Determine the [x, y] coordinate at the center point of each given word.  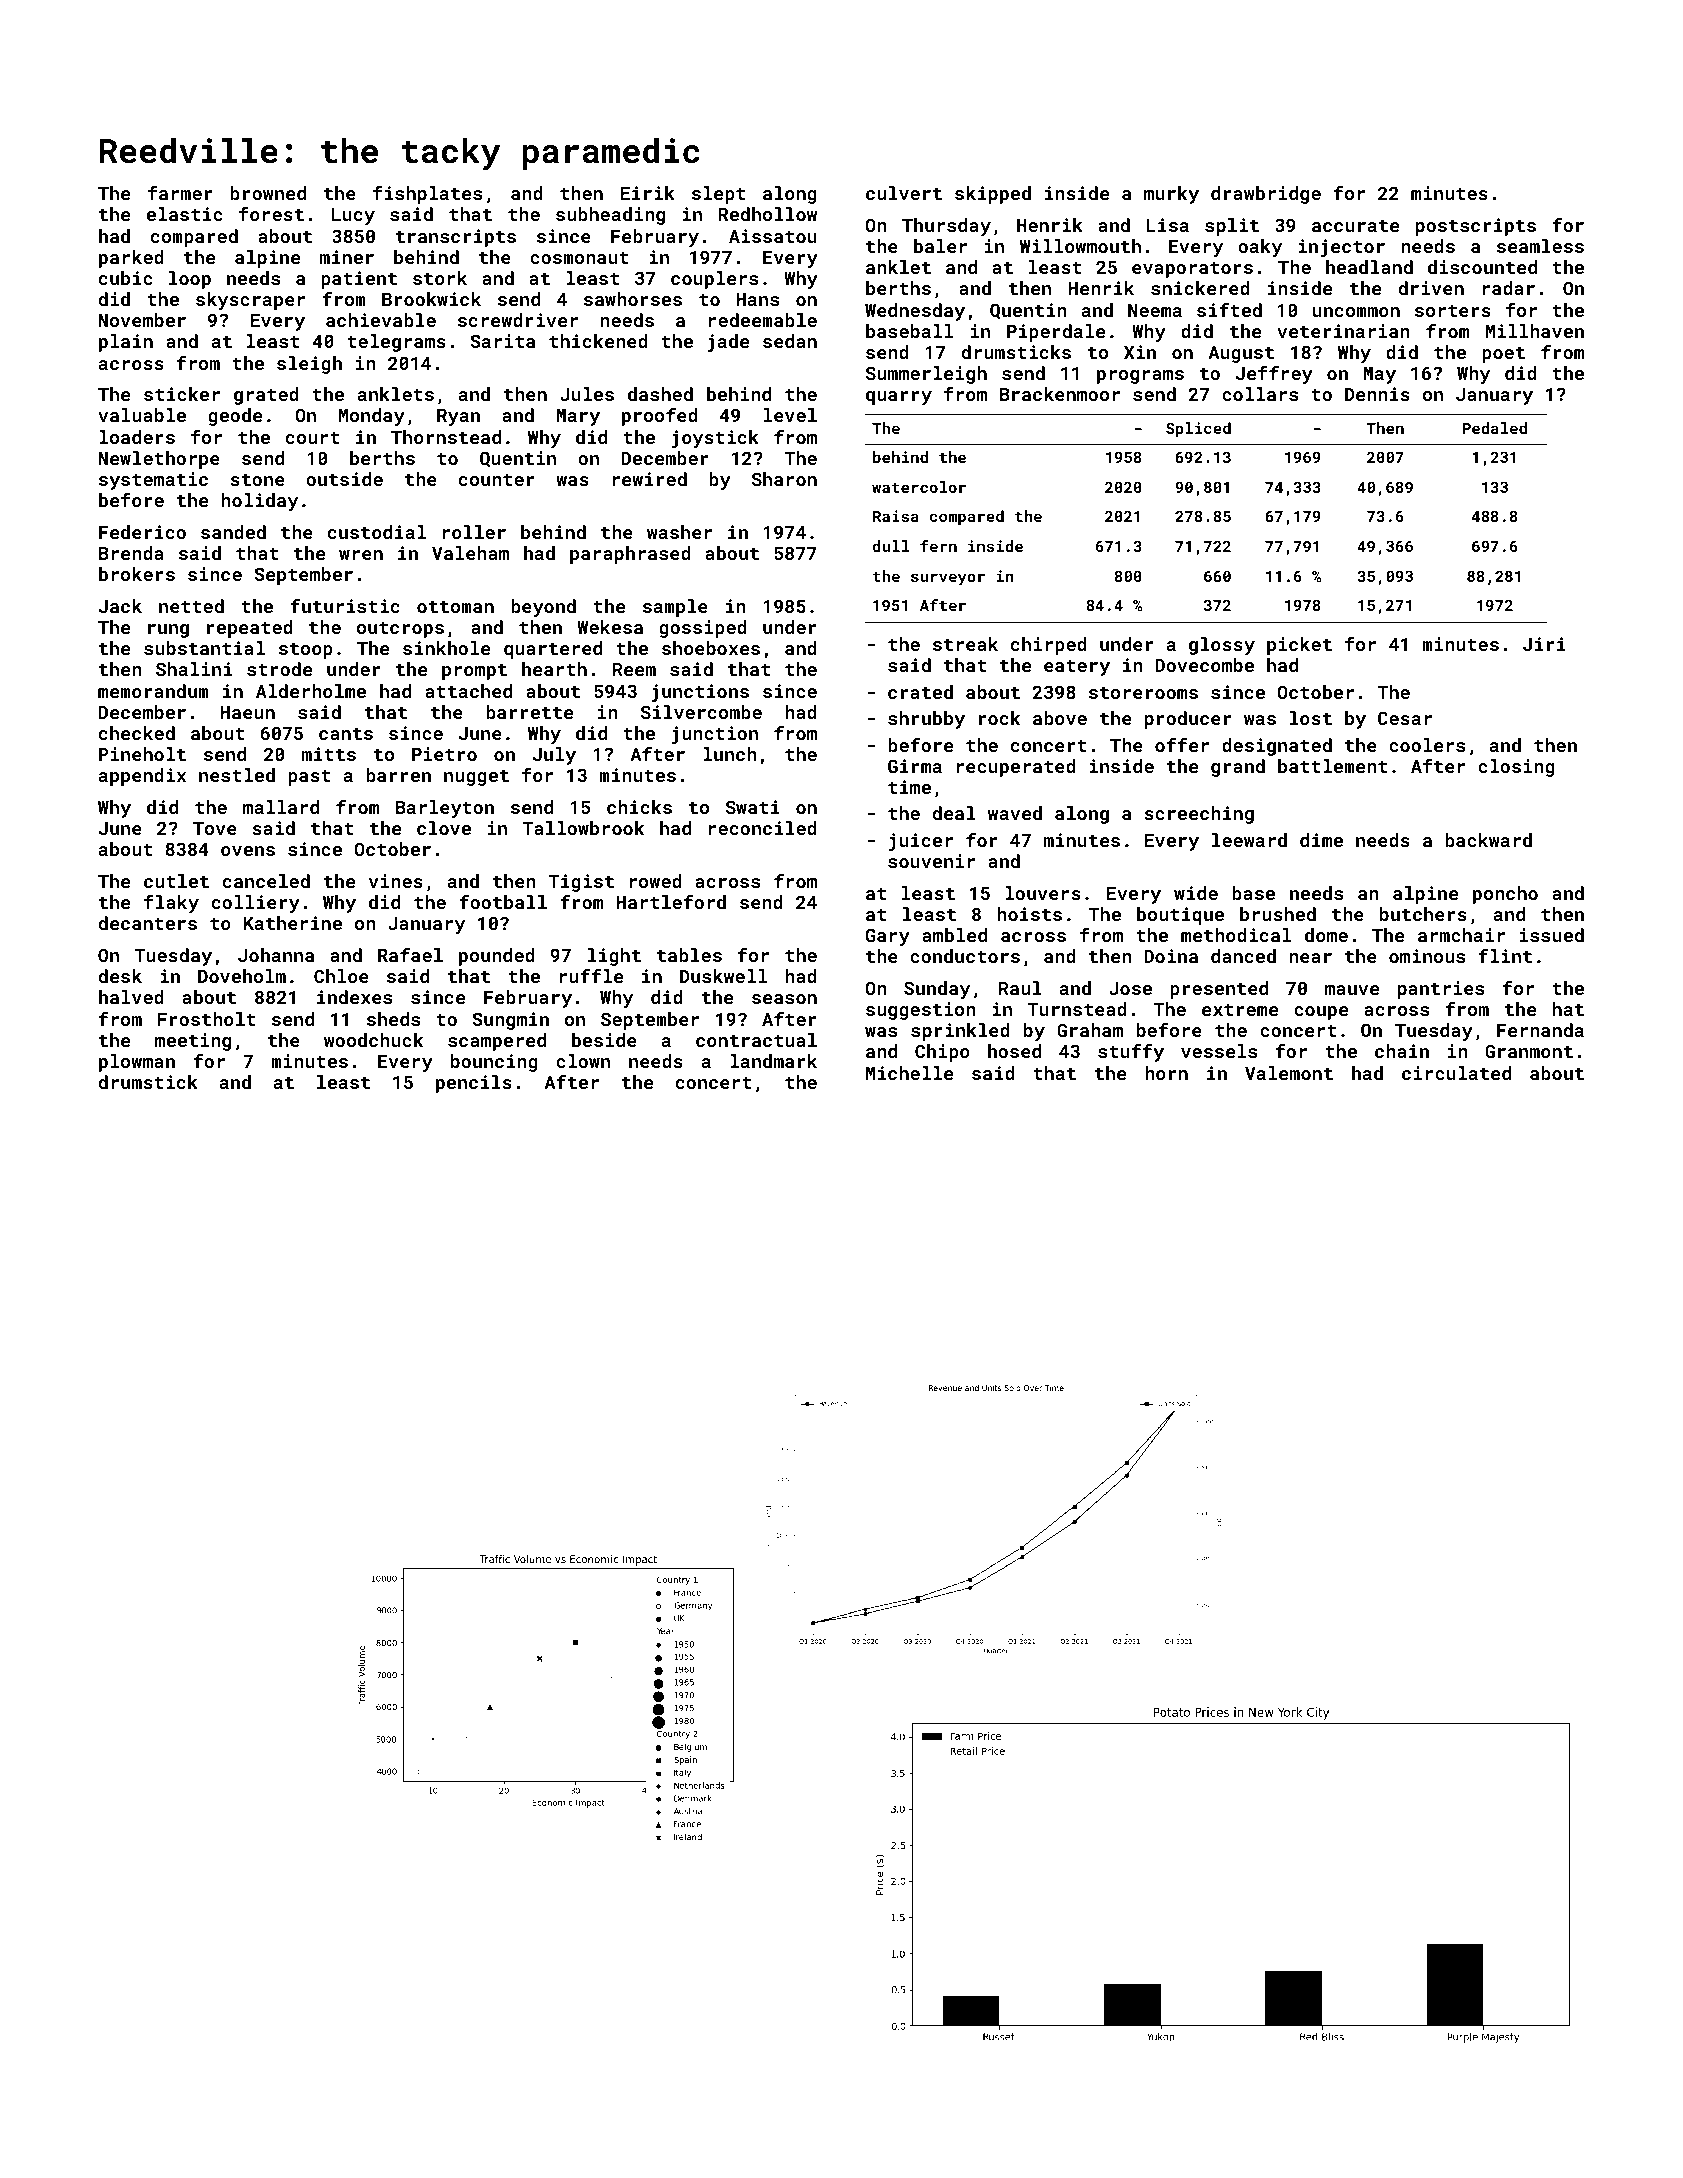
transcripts [456, 238]
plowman [137, 1063]
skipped [993, 195]
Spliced [1198, 429]
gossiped [703, 629]
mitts [329, 754]
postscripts [1476, 227]
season [784, 999]
